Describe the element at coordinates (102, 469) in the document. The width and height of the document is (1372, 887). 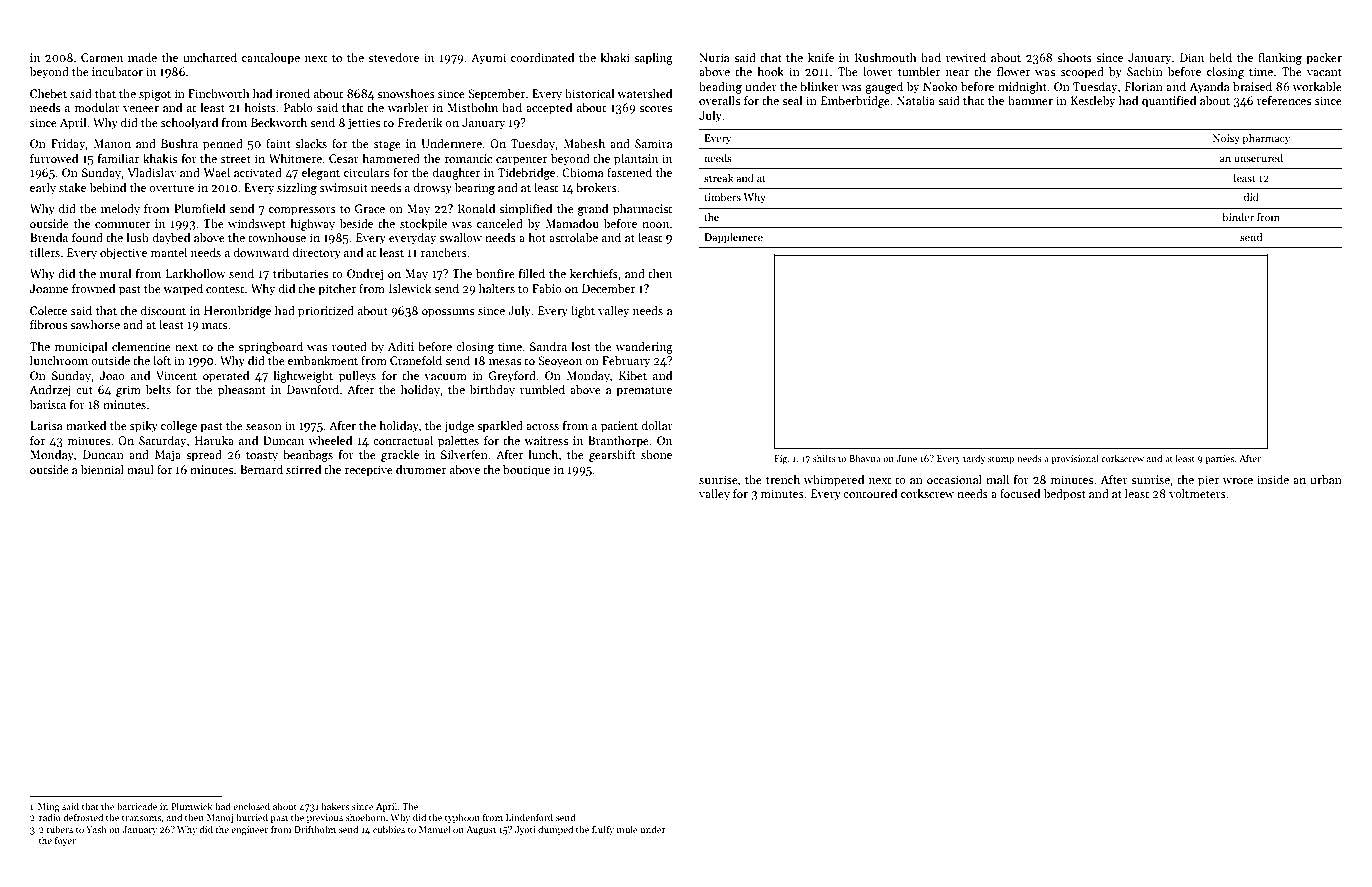
I see `biennial` at that location.
